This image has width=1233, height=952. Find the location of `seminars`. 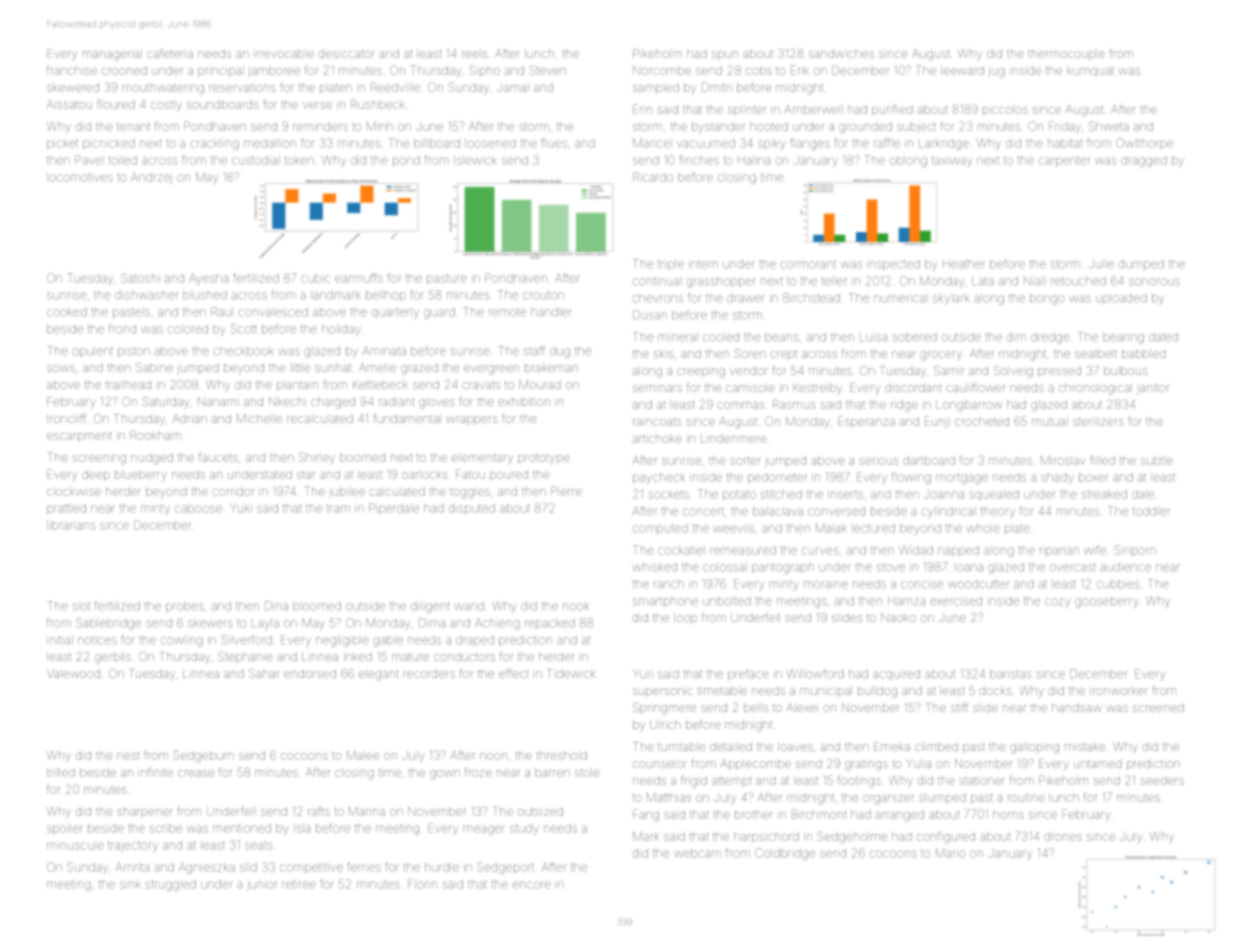

seminars is located at coordinates (657, 388).
